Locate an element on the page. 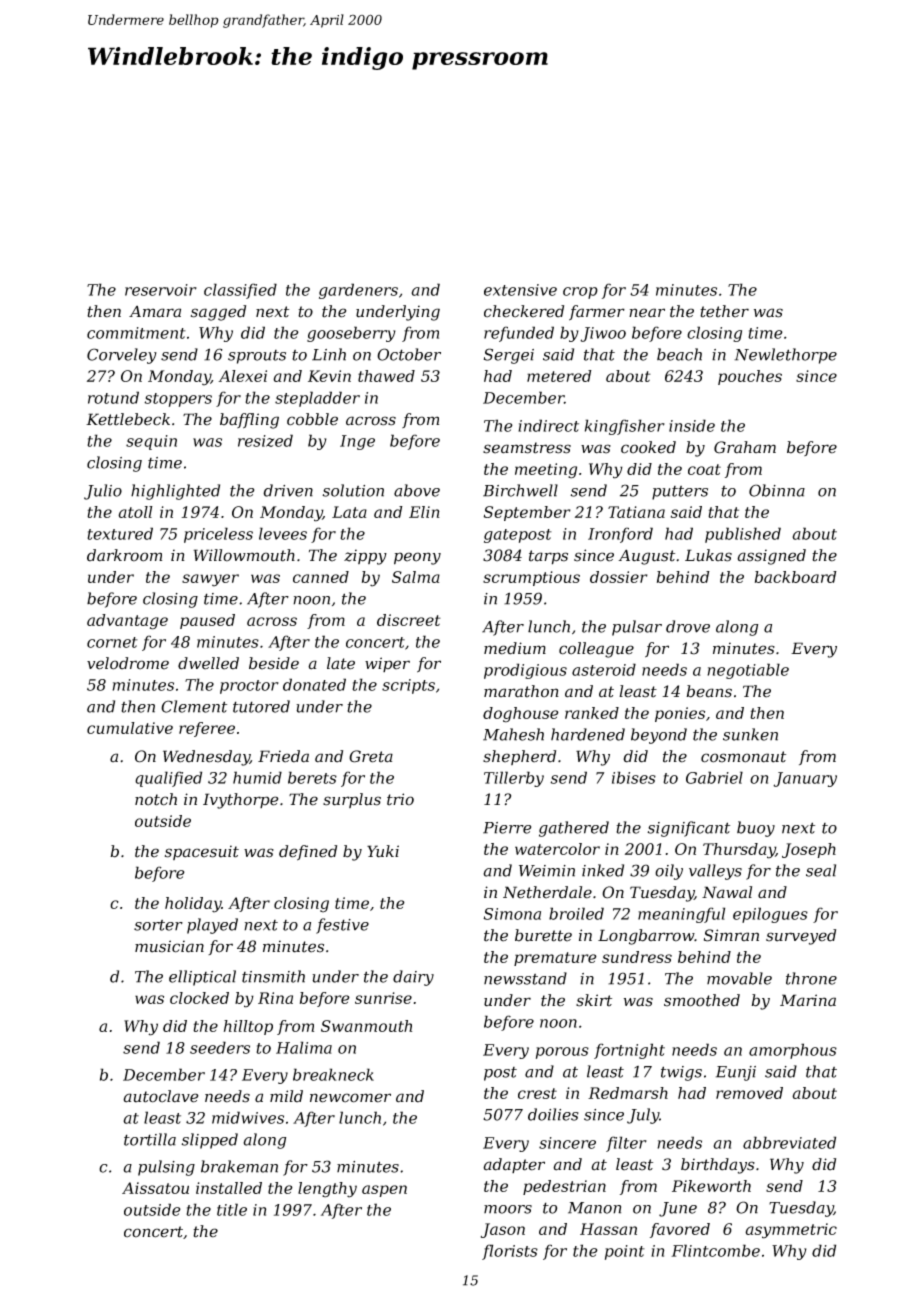 The height and width of the document is (1308, 924). Flintcombe is located at coordinates (715, 1250).
